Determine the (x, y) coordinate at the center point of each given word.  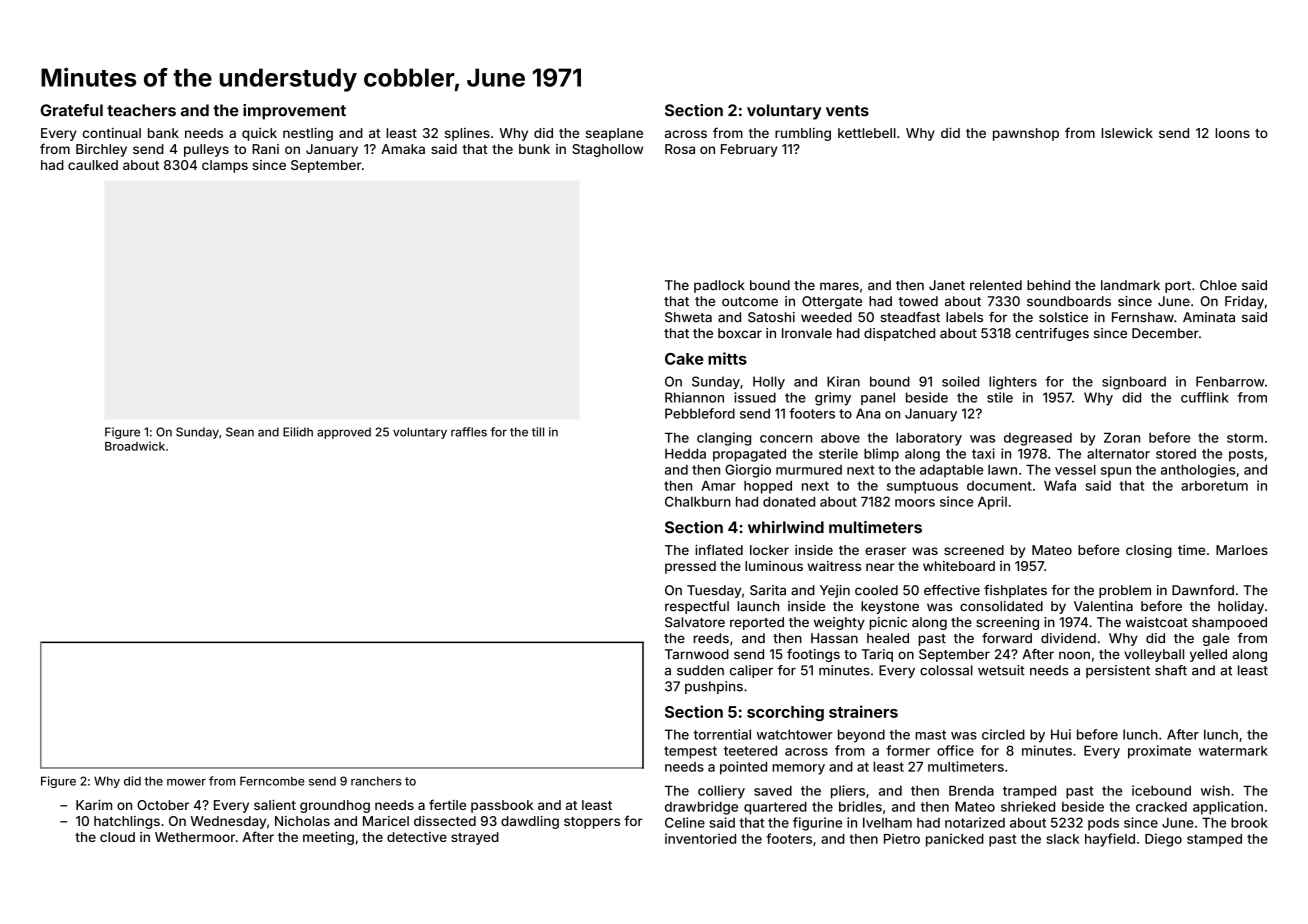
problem (1125, 591)
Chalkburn (698, 501)
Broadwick (135, 446)
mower (186, 782)
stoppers (592, 823)
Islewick (1127, 133)
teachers (141, 110)
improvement (294, 112)
